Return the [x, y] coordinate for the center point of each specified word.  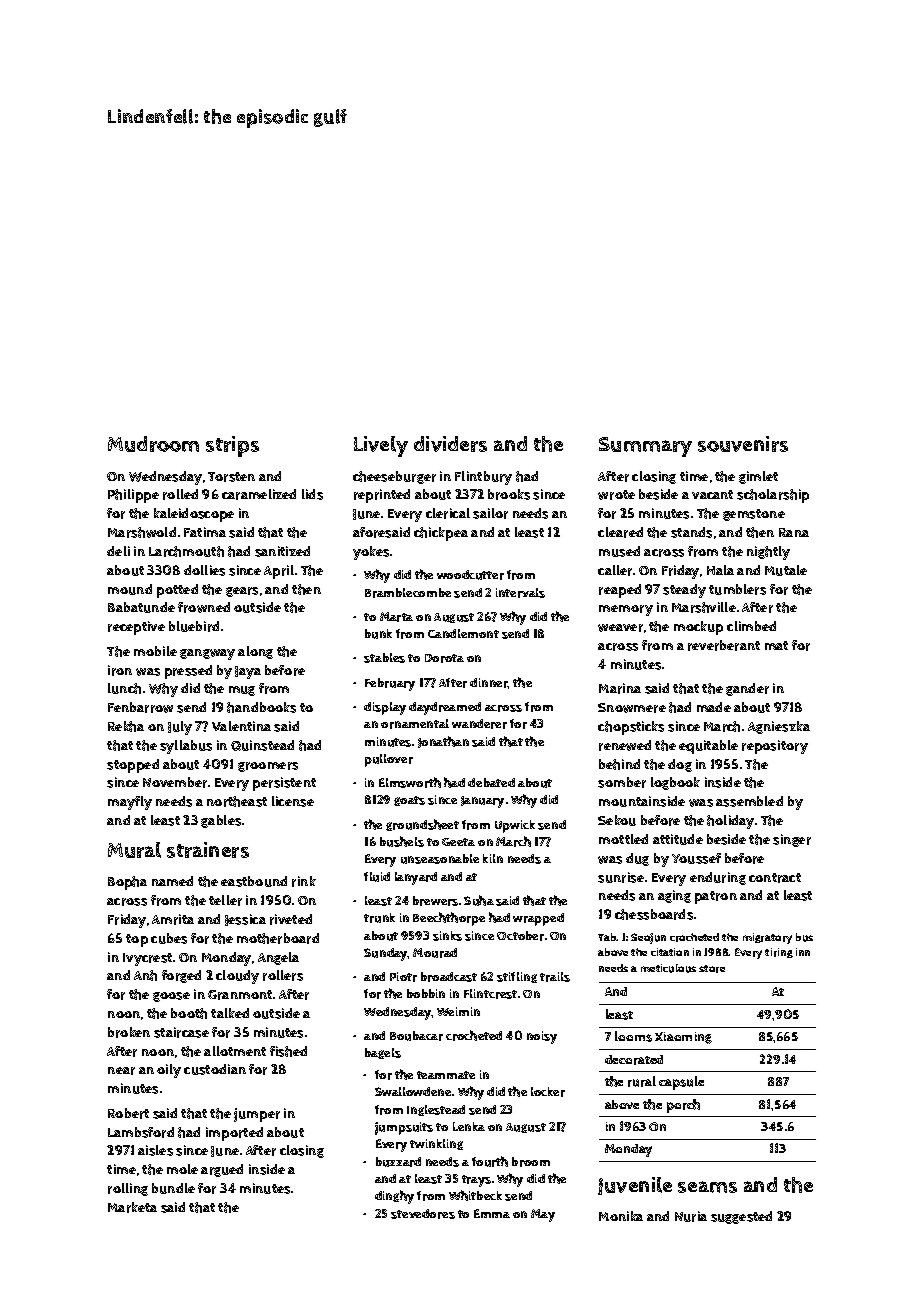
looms [633, 1036]
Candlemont [463, 633]
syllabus [186, 747]
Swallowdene [413, 1091]
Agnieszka [779, 727]
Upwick [515, 826]
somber [622, 782]
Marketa [132, 1207]
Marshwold [142, 532]
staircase [181, 1032]
